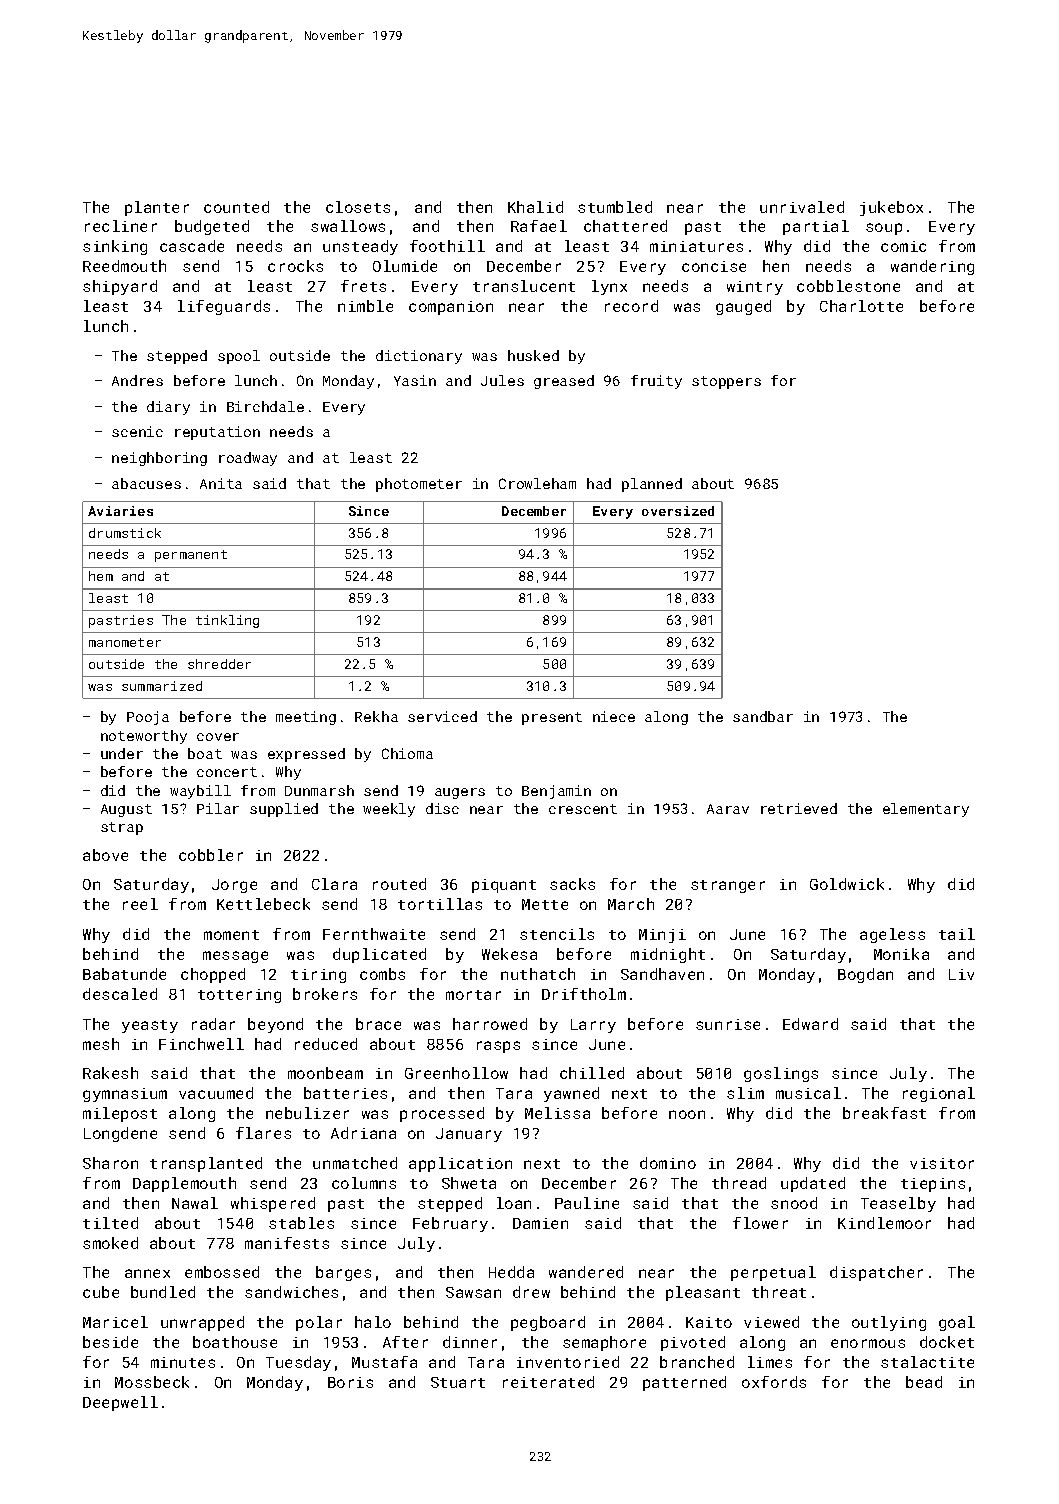 The image size is (1059, 1504). Describe the element at coordinates (557, 1113) in the screenshot. I see `Melissa` at that location.
